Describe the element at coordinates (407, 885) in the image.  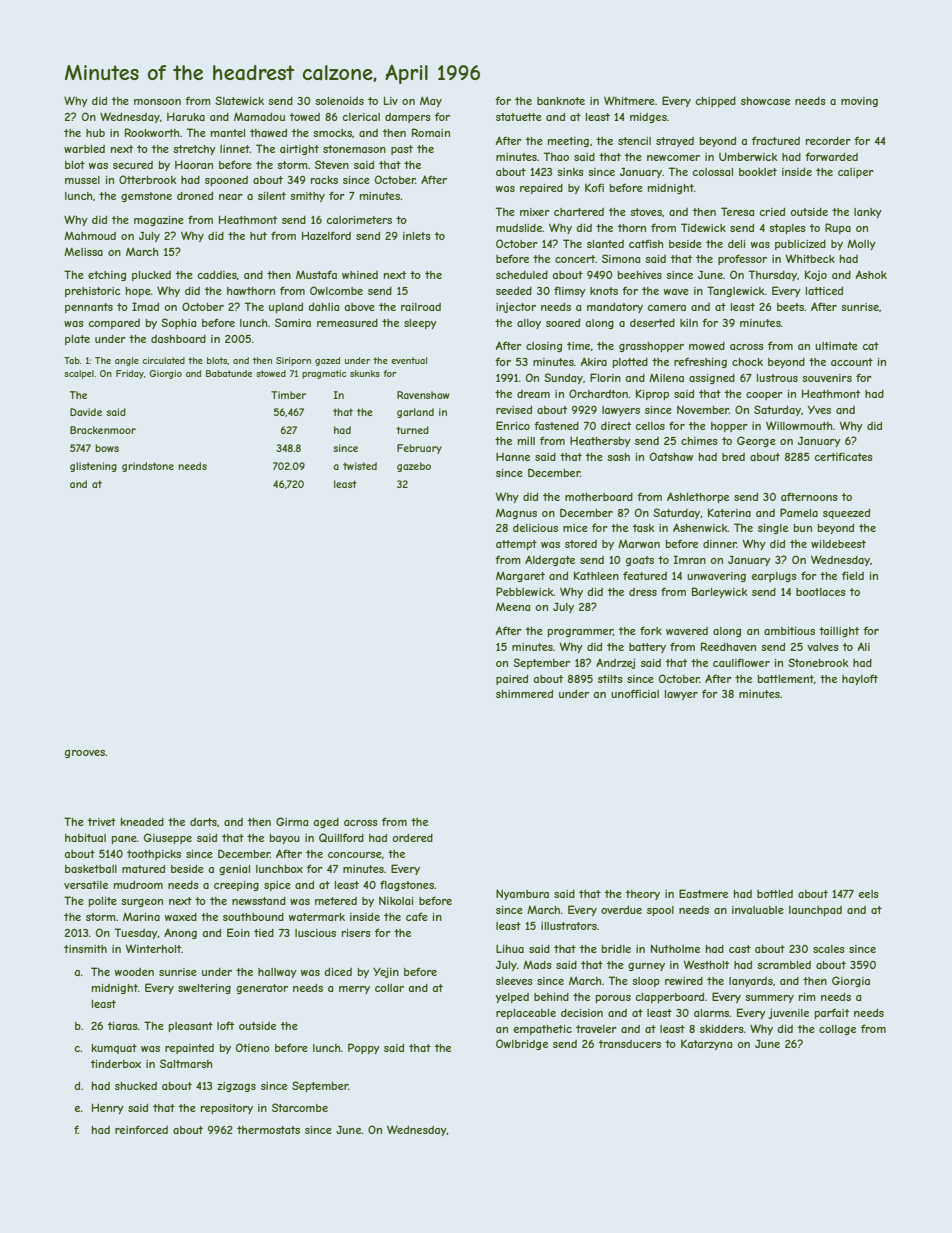
I see `flagstones` at that location.
